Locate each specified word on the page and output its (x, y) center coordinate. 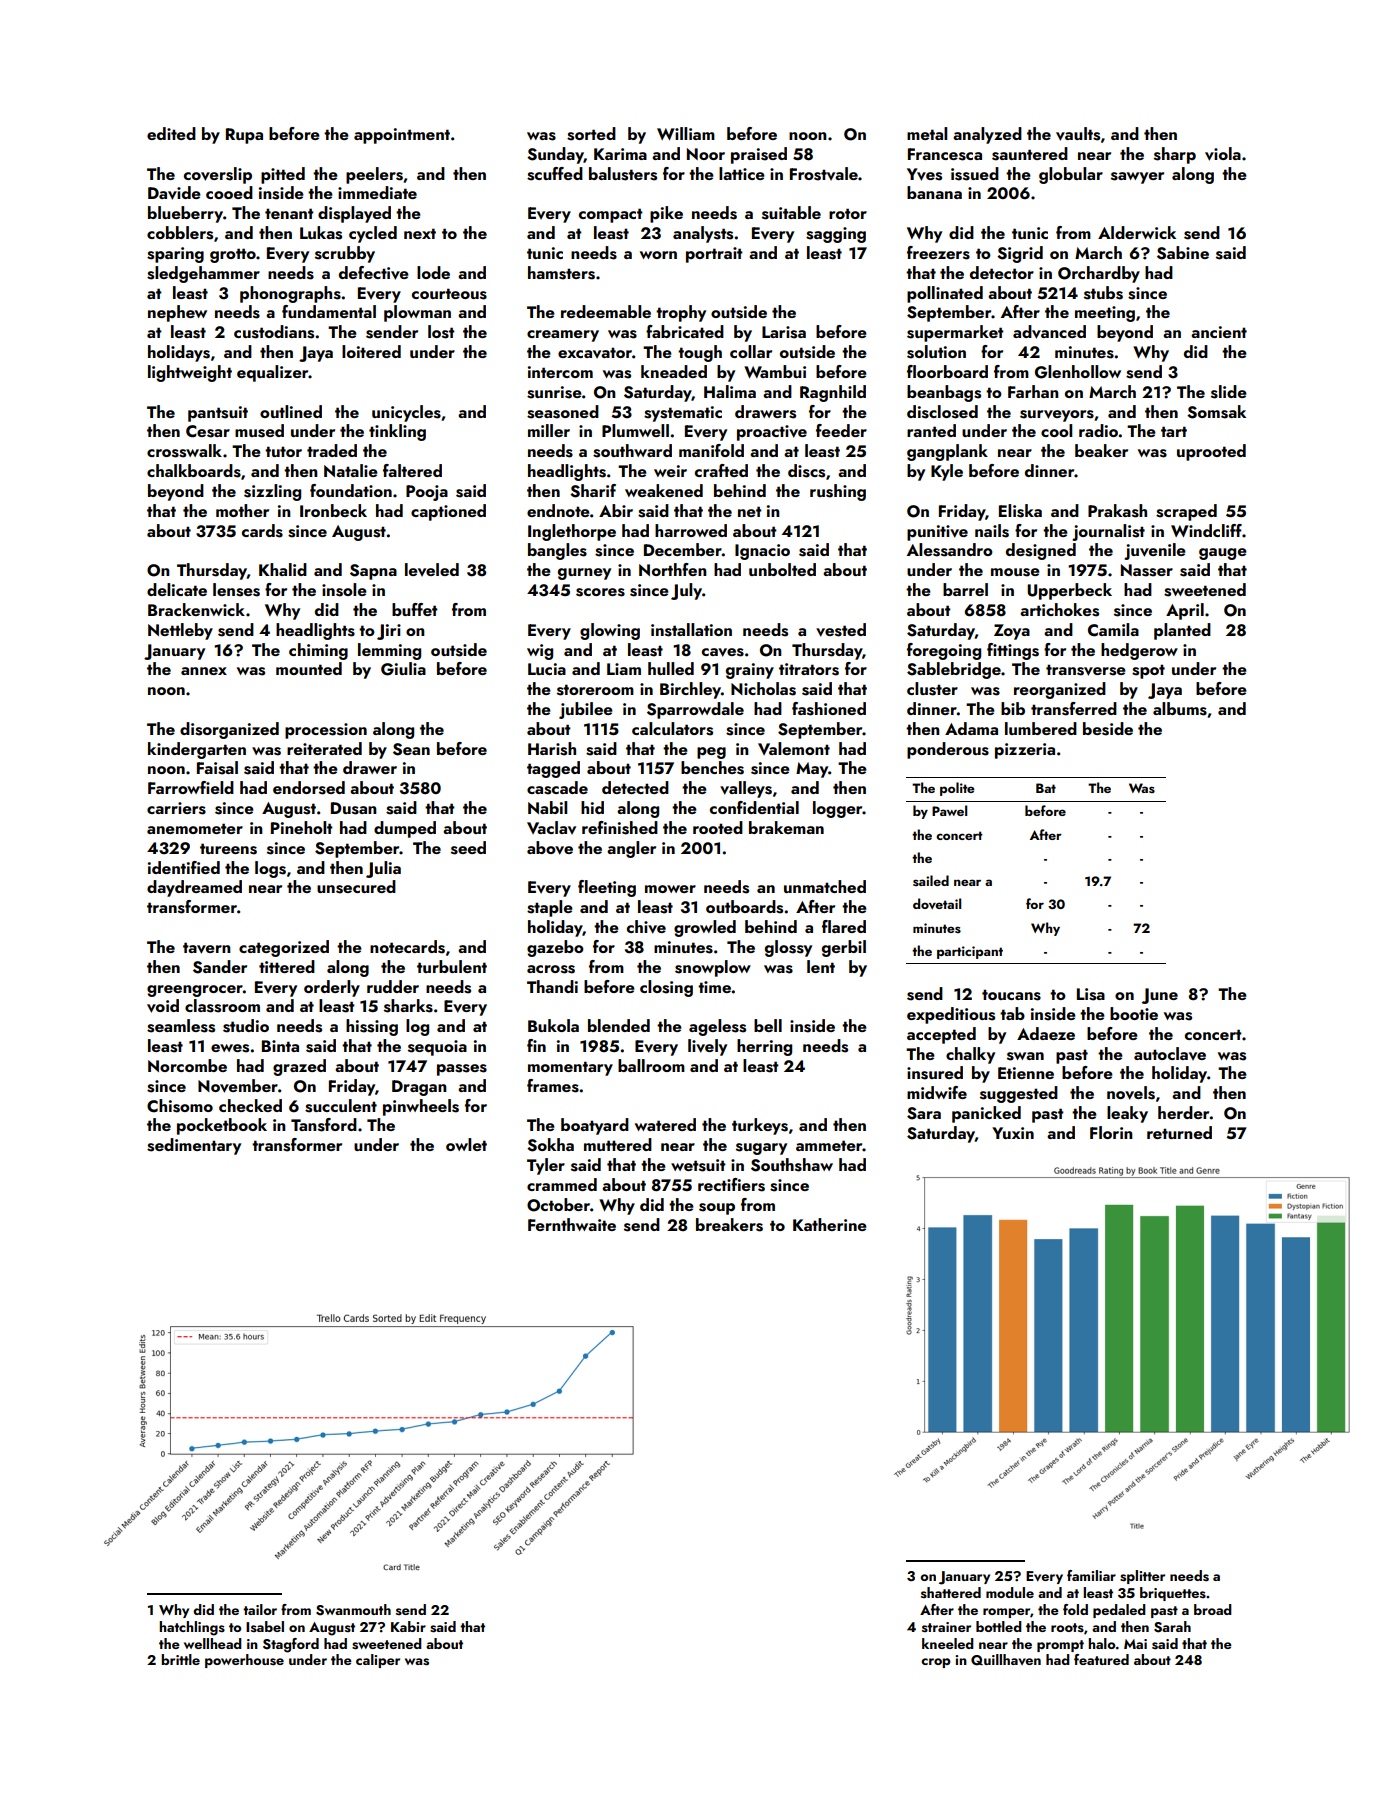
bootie (1134, 1013)
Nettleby (180, 631)
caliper (378, 1661)
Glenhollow (1078, 372)
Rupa (244, 136)
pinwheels (421, 1107)
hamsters (561, 273)
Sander (220, 967)
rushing (838, 492)
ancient (1219, 332)
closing (666, 988)
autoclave (1170, 1053)
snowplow (713, 968)
